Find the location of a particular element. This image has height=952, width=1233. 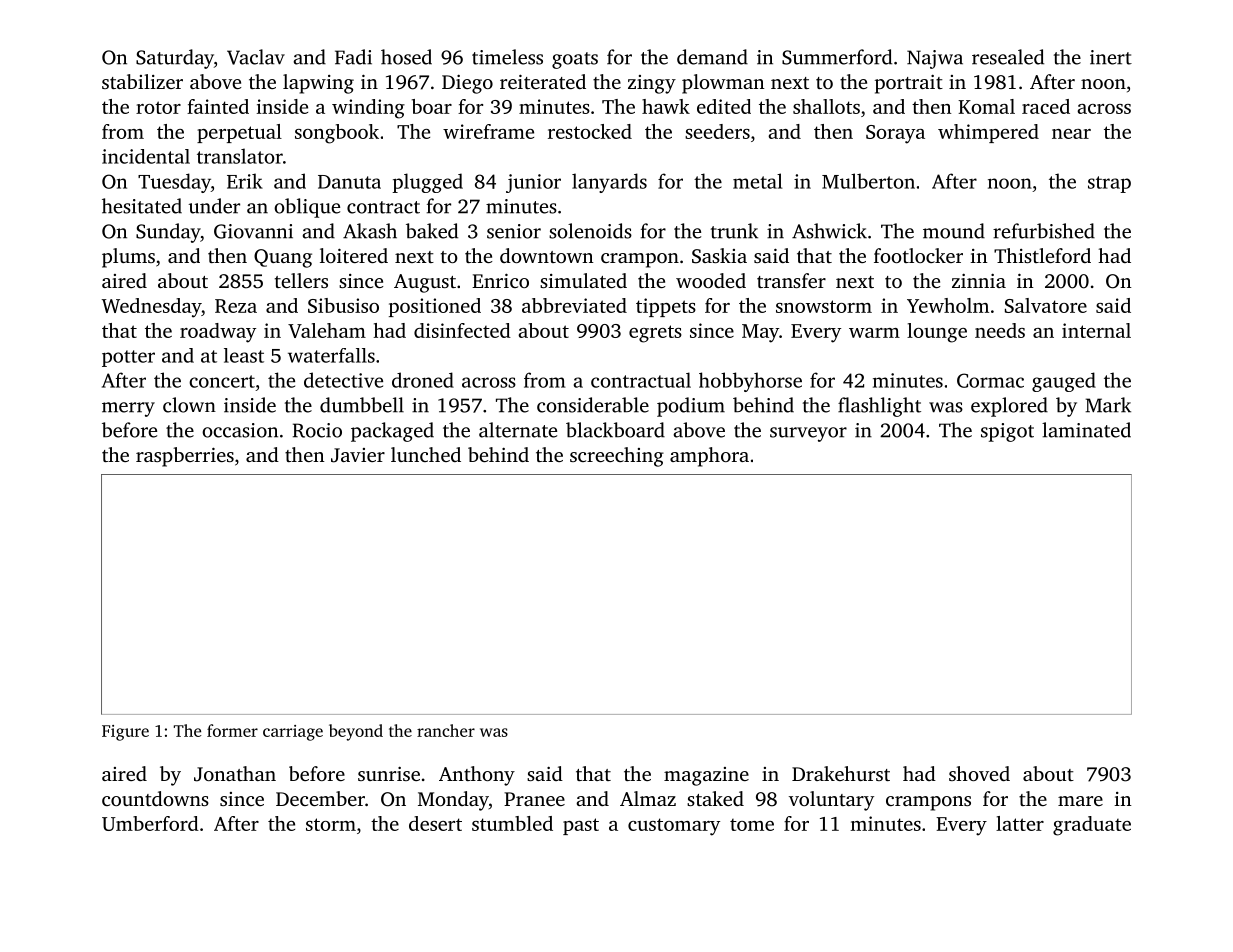

countdowns is located at coordinates (155, 798).
